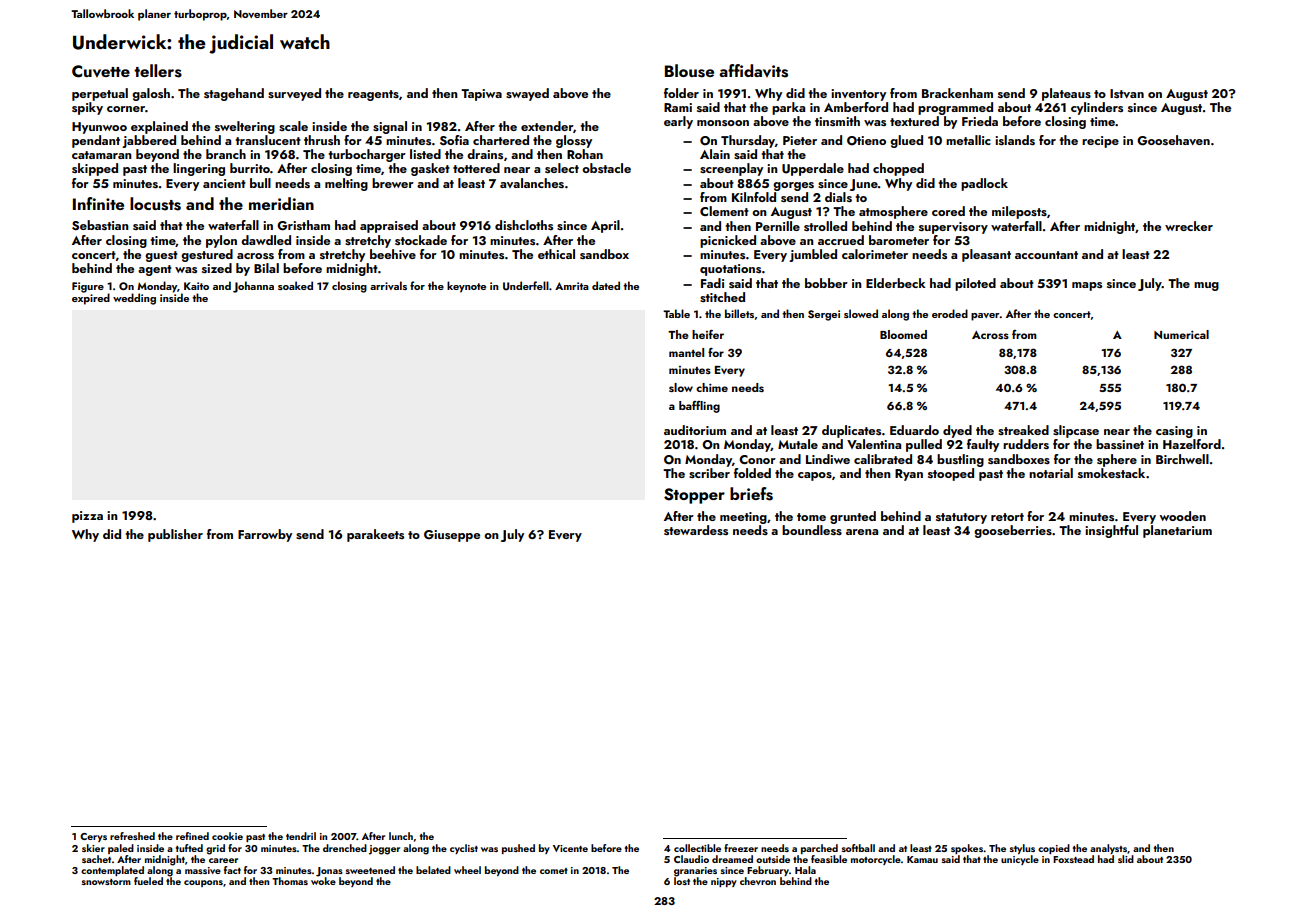 The height and width of the screenshot is (924, 1308). I want to click on tellers, so click(158, 71).
